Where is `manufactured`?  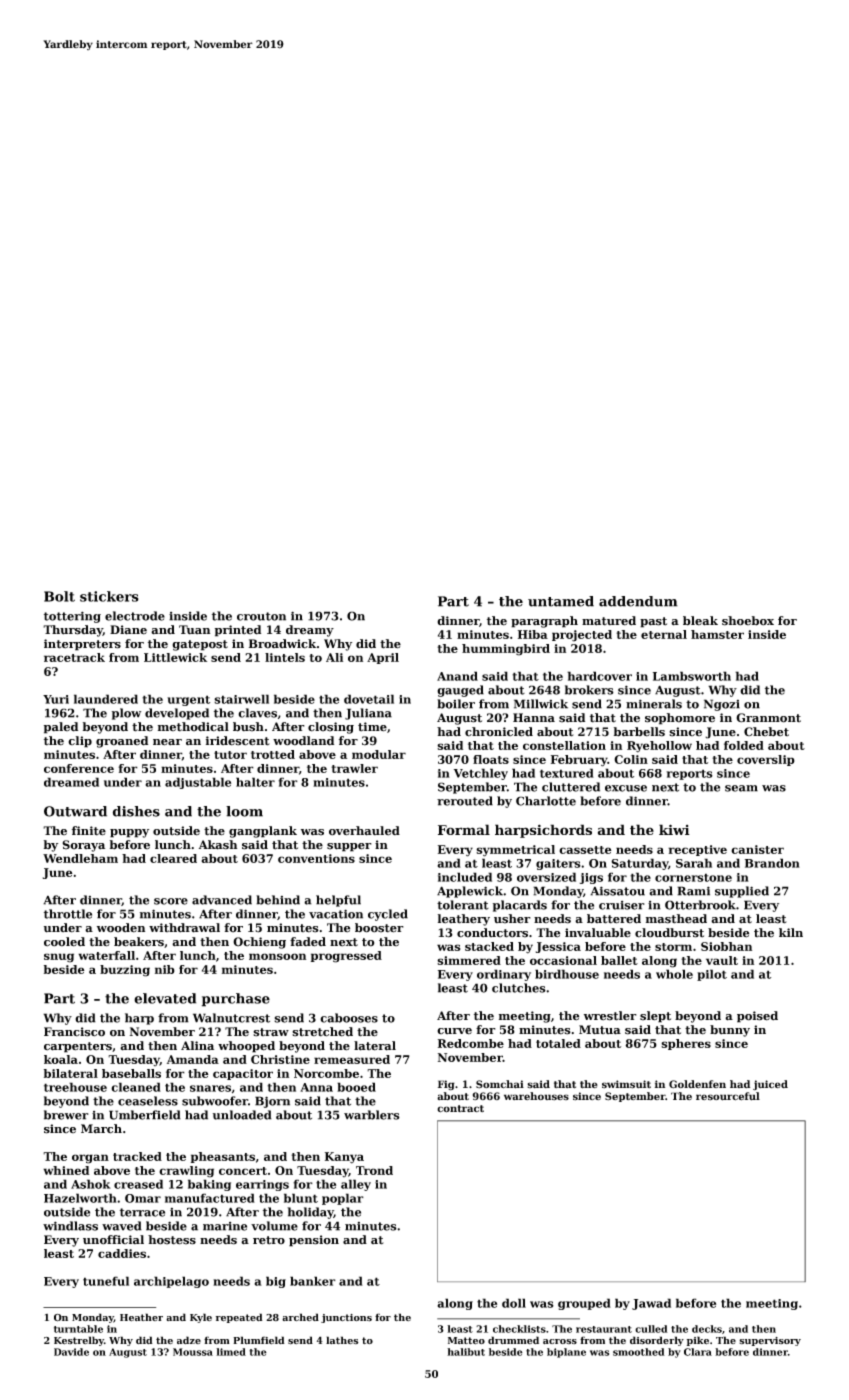
manufactured is located at coordinates (210, 1198).
